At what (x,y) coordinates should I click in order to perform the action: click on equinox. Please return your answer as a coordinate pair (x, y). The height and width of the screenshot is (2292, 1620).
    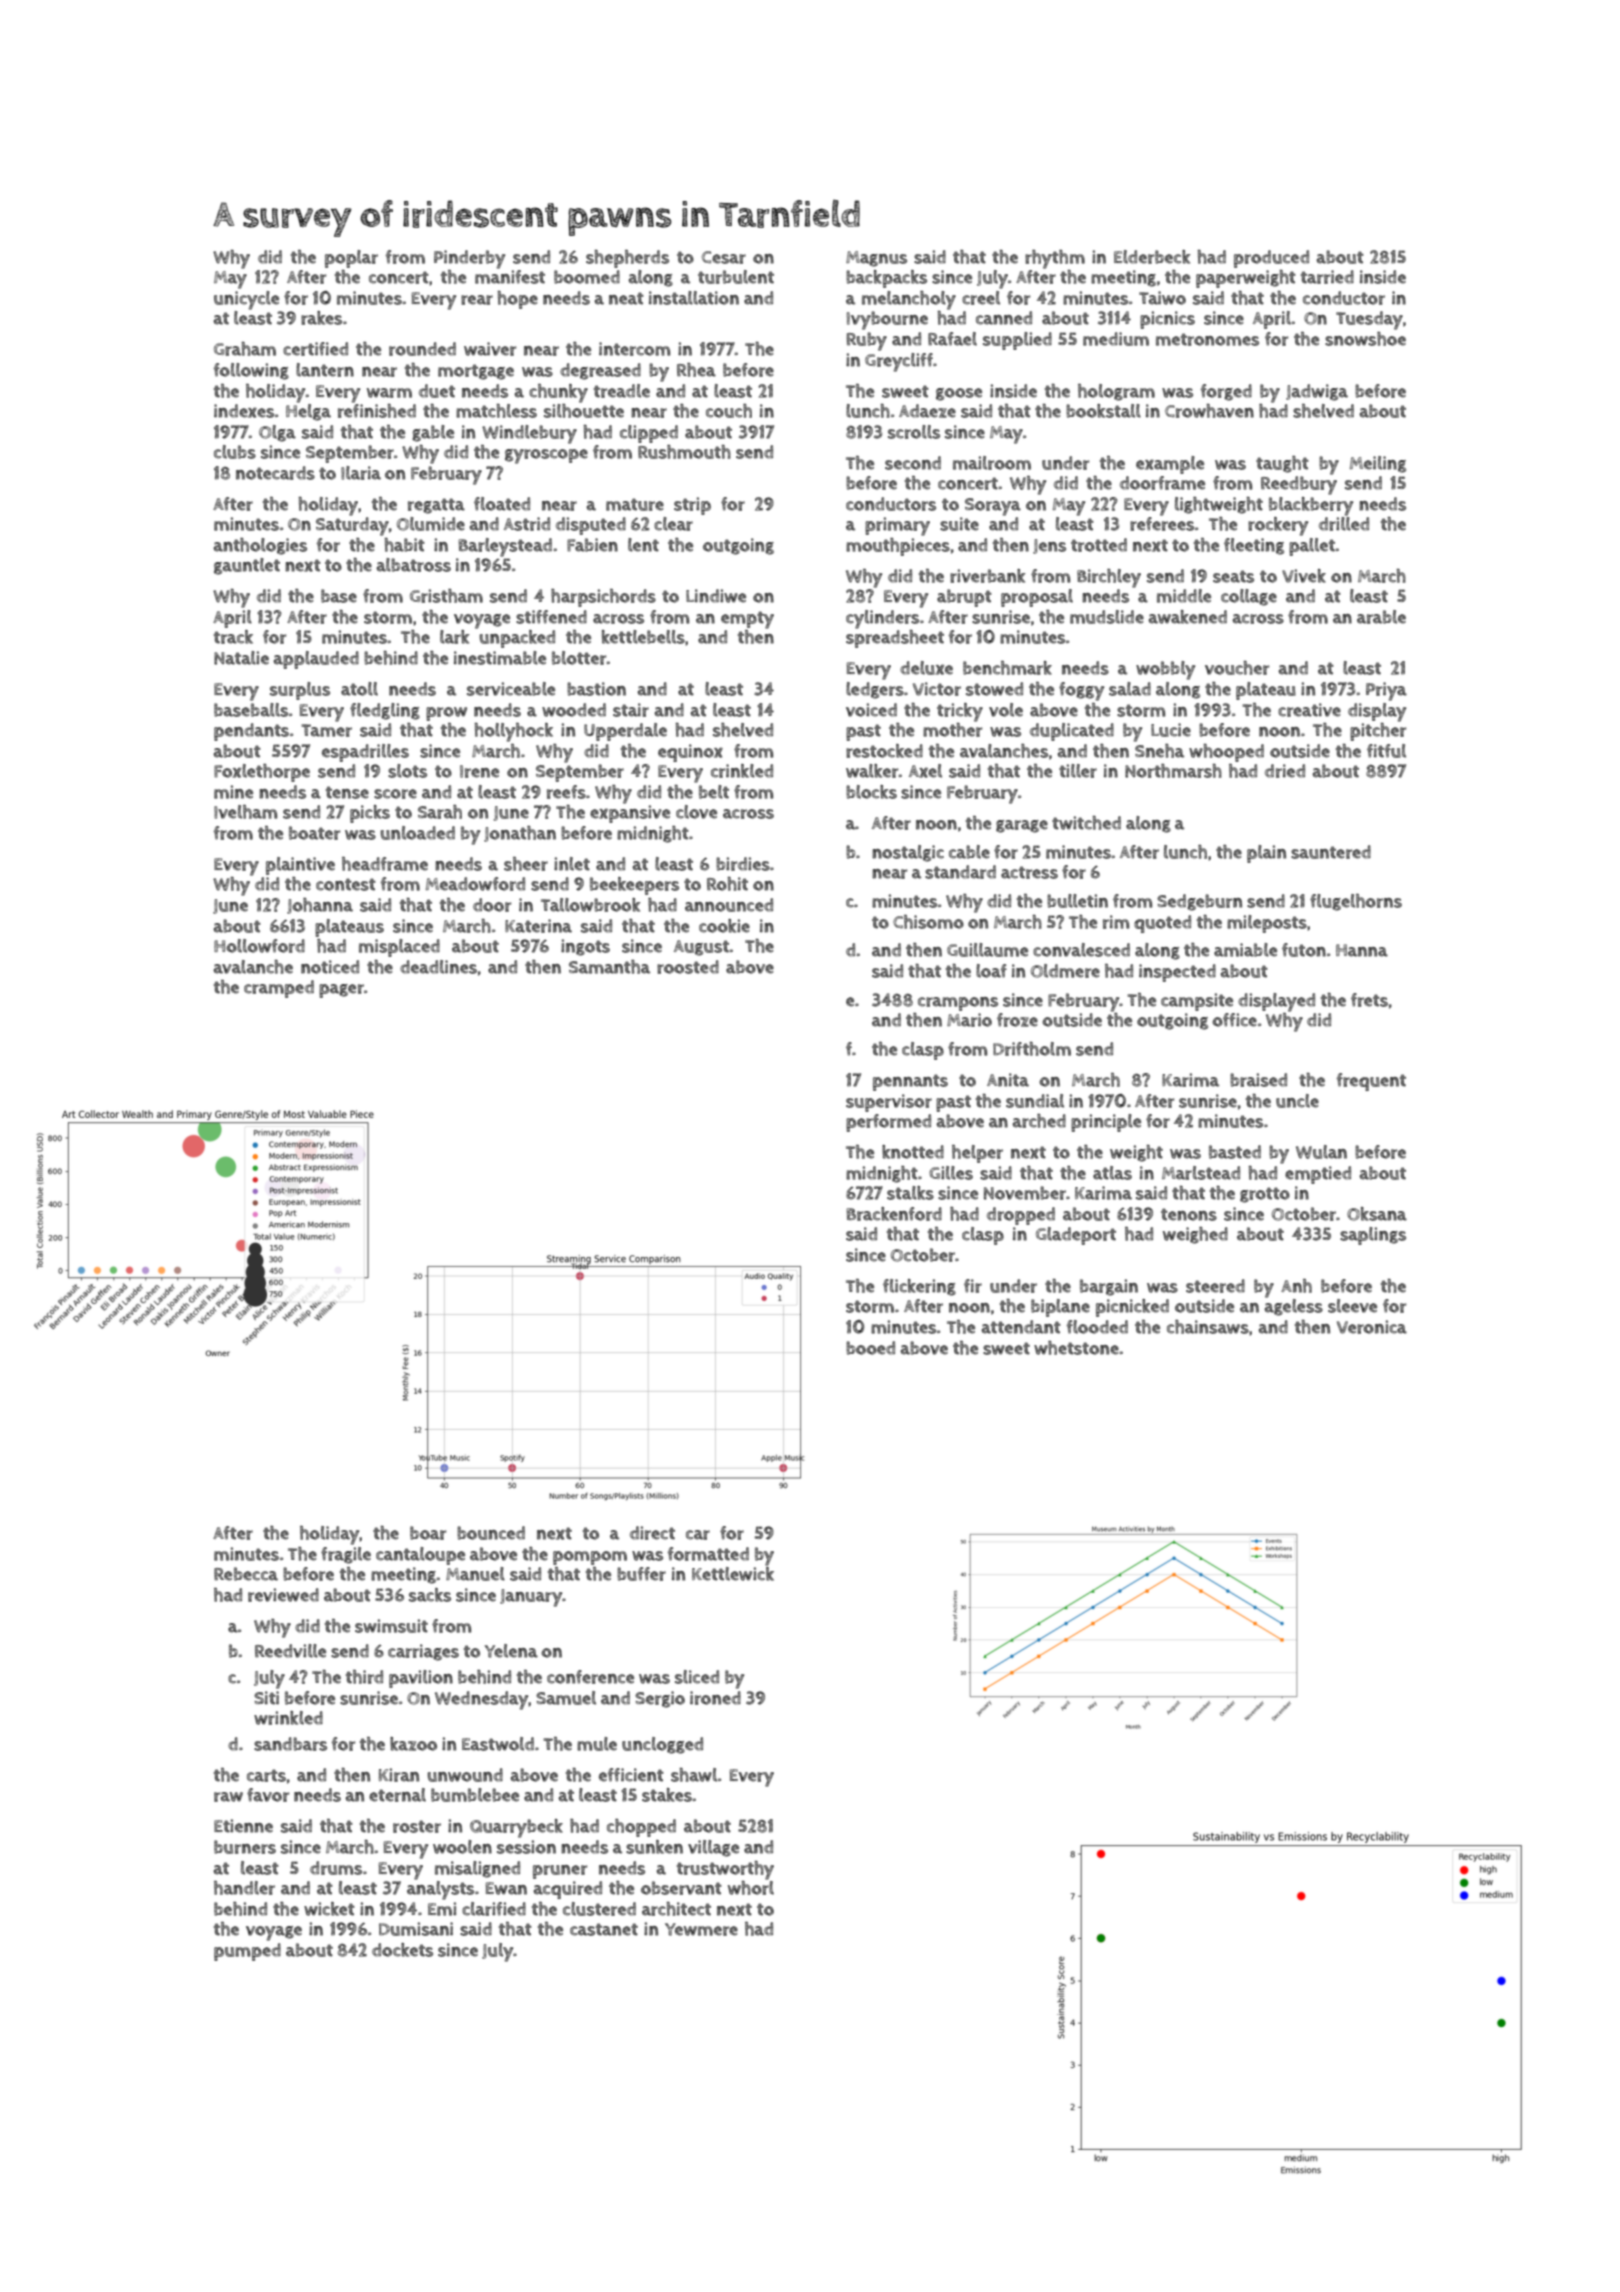
    Looking at the image, I should click on (690, 753).
